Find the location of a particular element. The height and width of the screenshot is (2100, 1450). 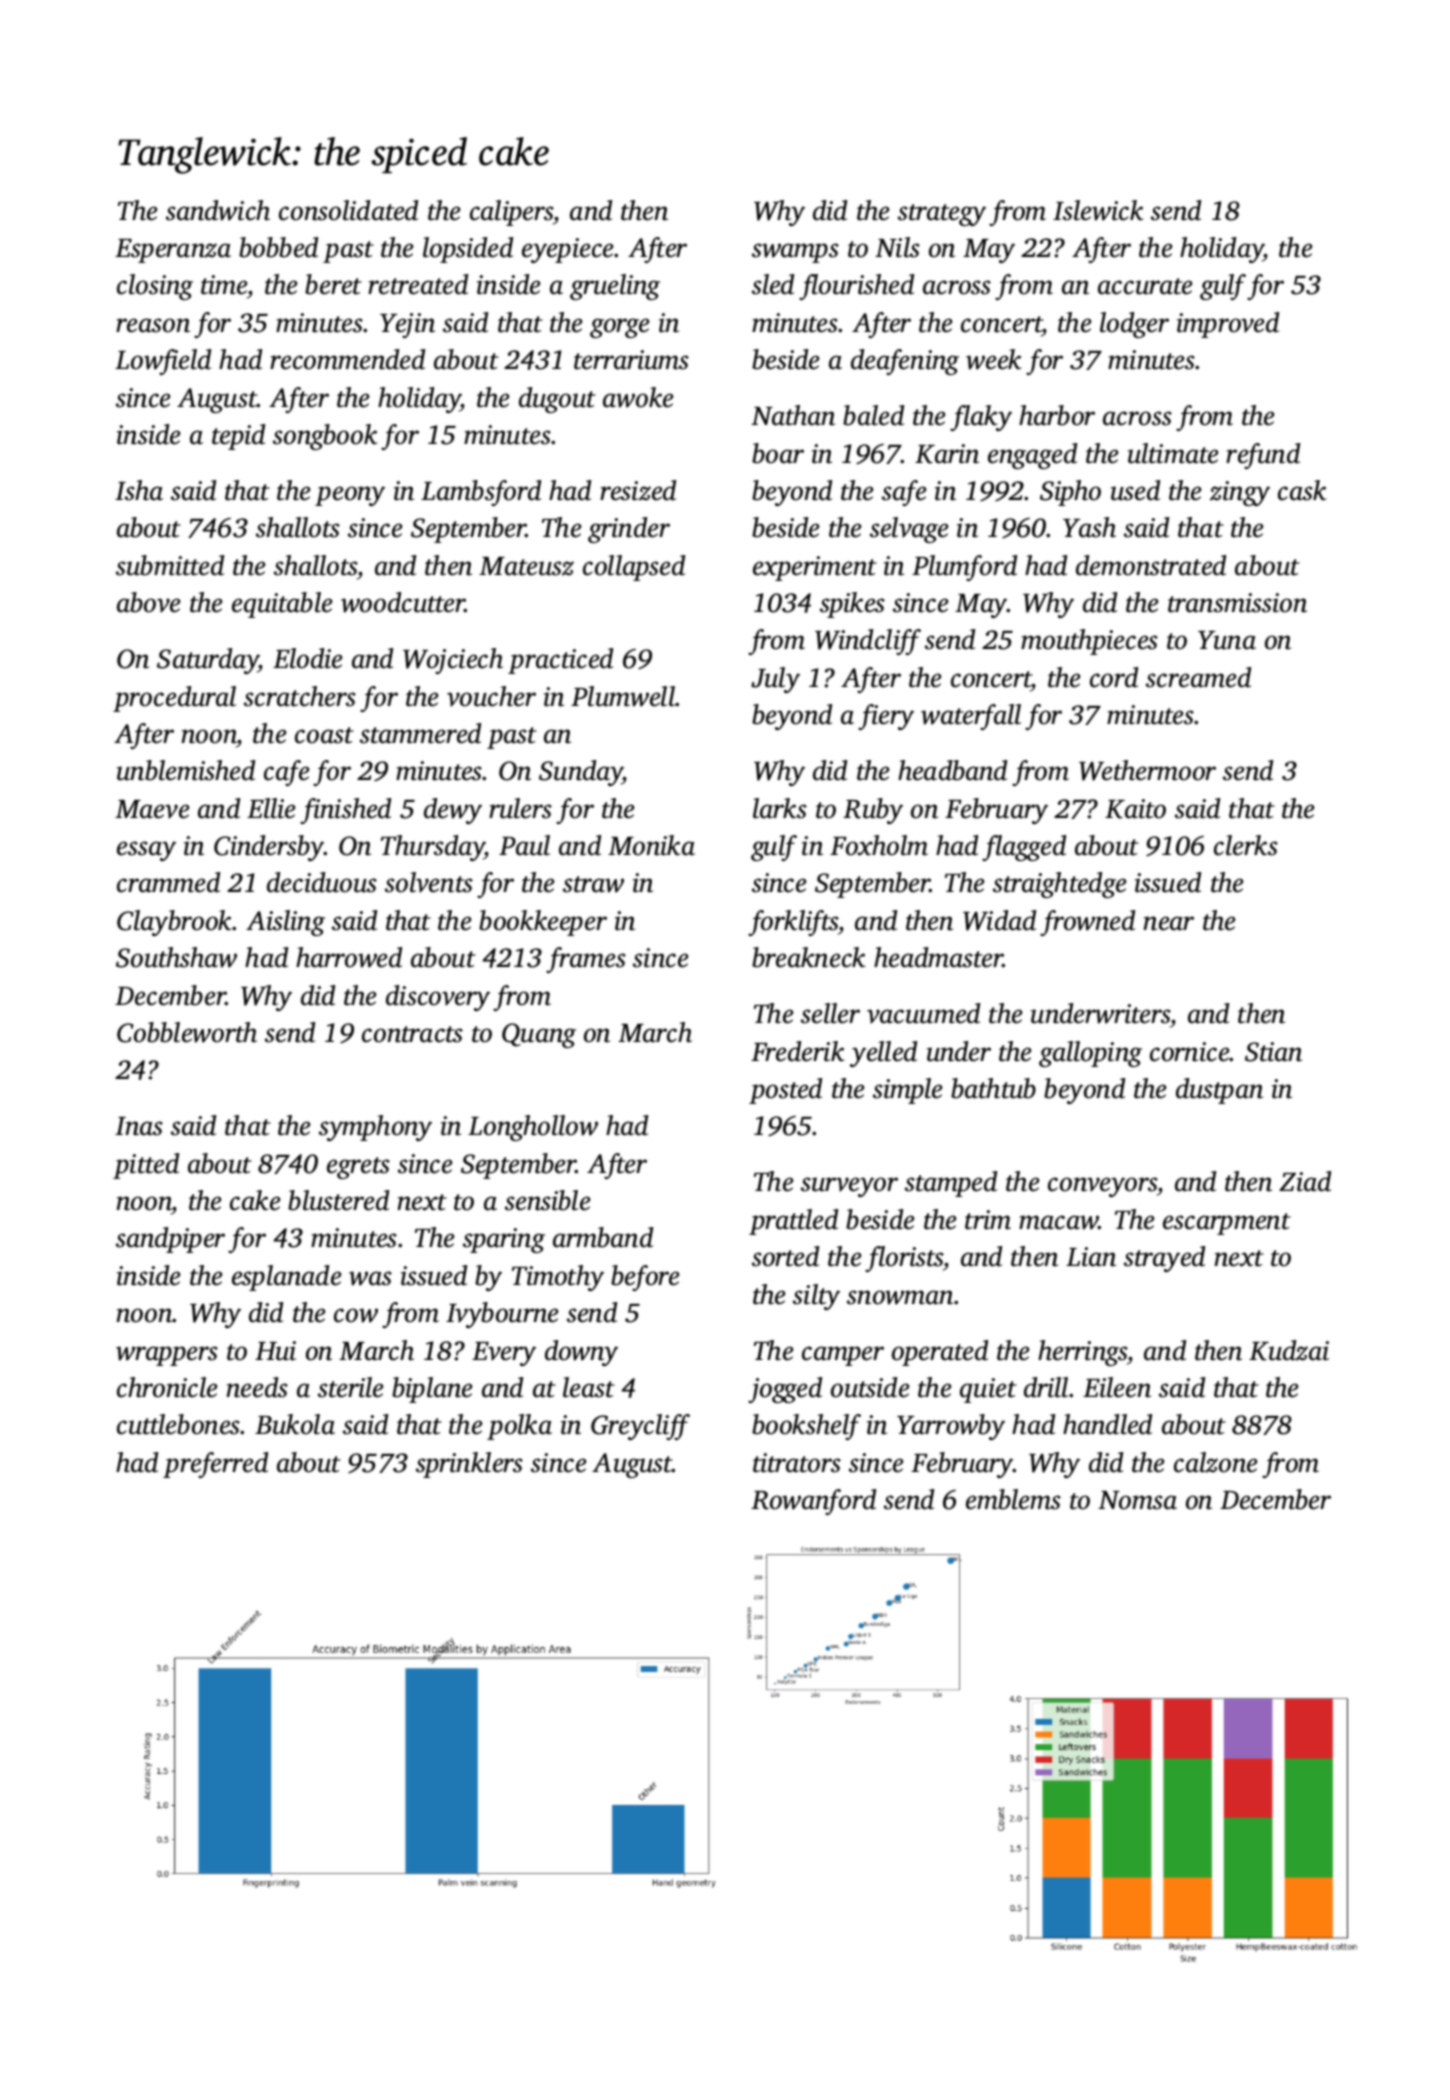

Plumwell is located at coordinates (623, 696).
